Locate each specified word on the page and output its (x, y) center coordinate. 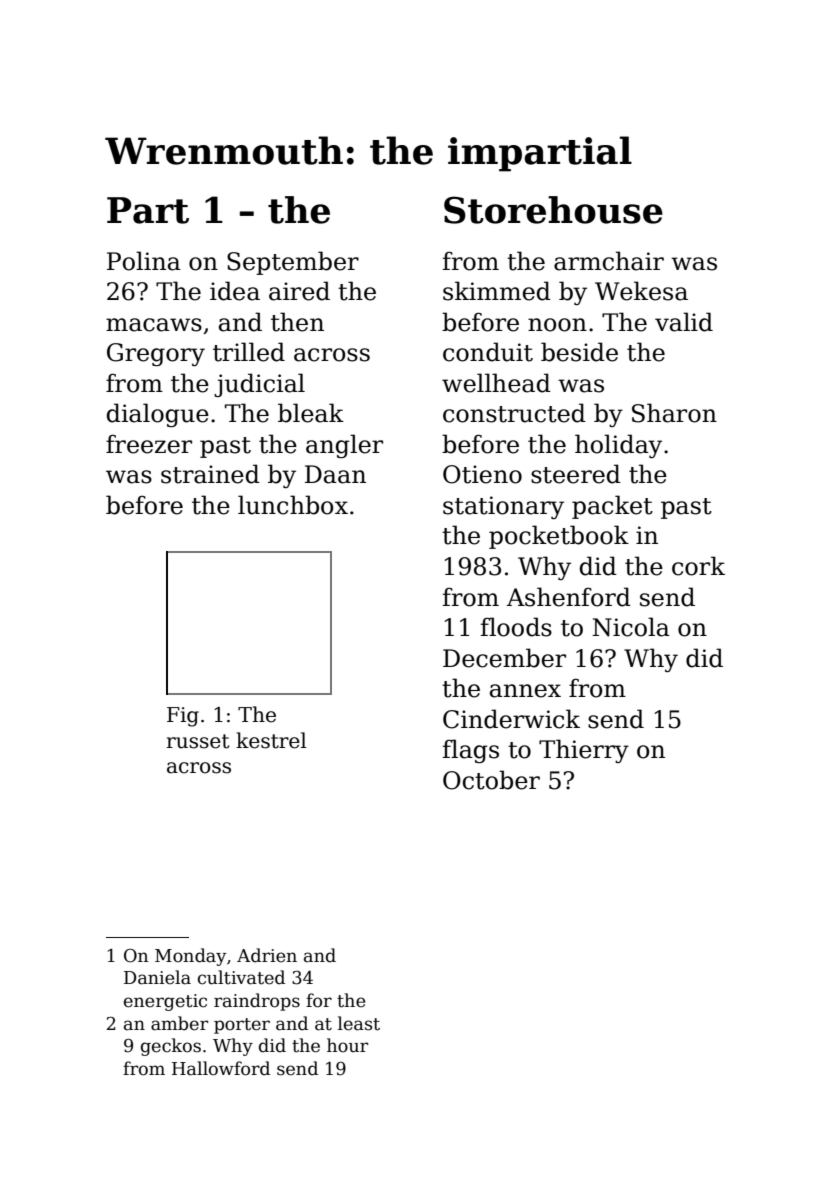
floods (516, 627)
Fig (183, 717)
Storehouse (553, 210)
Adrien (267, 955)
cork (698, 566)
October (491, 780)
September (293, 263)
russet (197, 741)
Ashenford (569, 597)
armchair (609, 261)
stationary (503, 507)
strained (210, 474)
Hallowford (221, 1068)
